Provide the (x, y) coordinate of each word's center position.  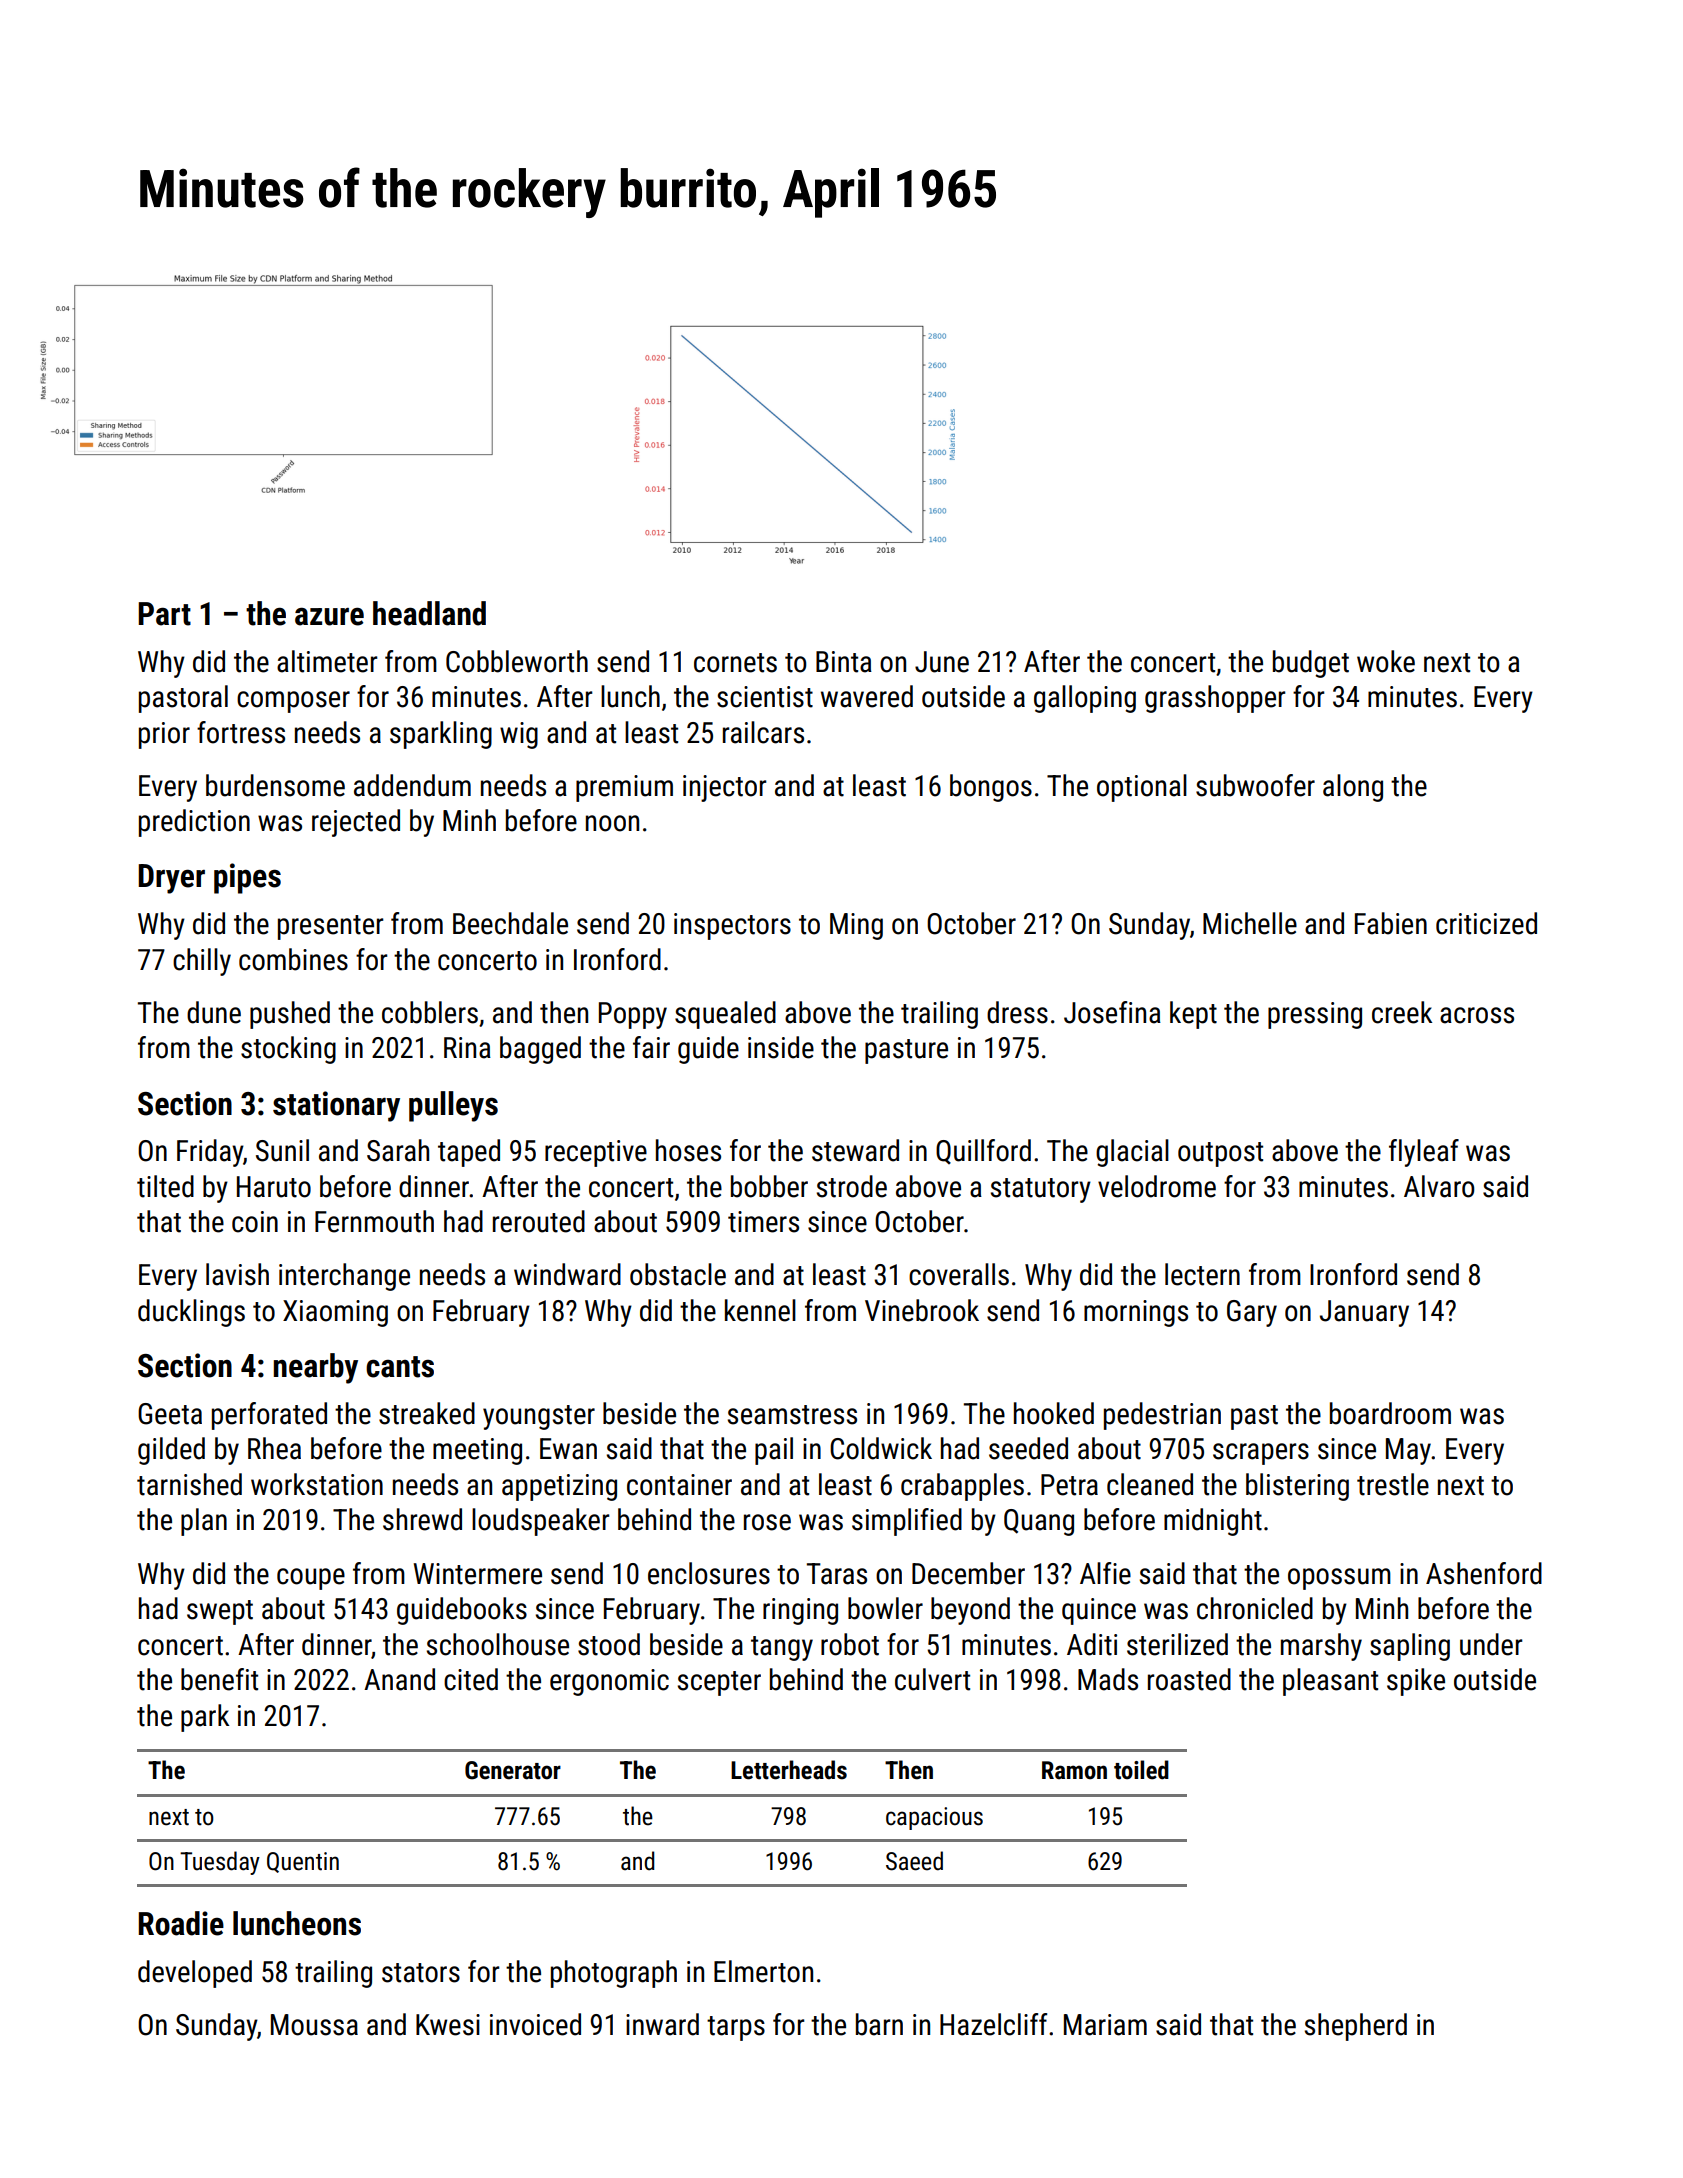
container (679, 1485)
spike (1416, 1682)
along (1353, 788)
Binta (844, 662)
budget (1311, 664)
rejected (356, 823)
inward (662, 2024)
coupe (311, 1579)
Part (164, 614)
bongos (991, 788)
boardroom (1390, 1413)
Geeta (170, 1414)
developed (195, 1974)
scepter (719, 1683)
